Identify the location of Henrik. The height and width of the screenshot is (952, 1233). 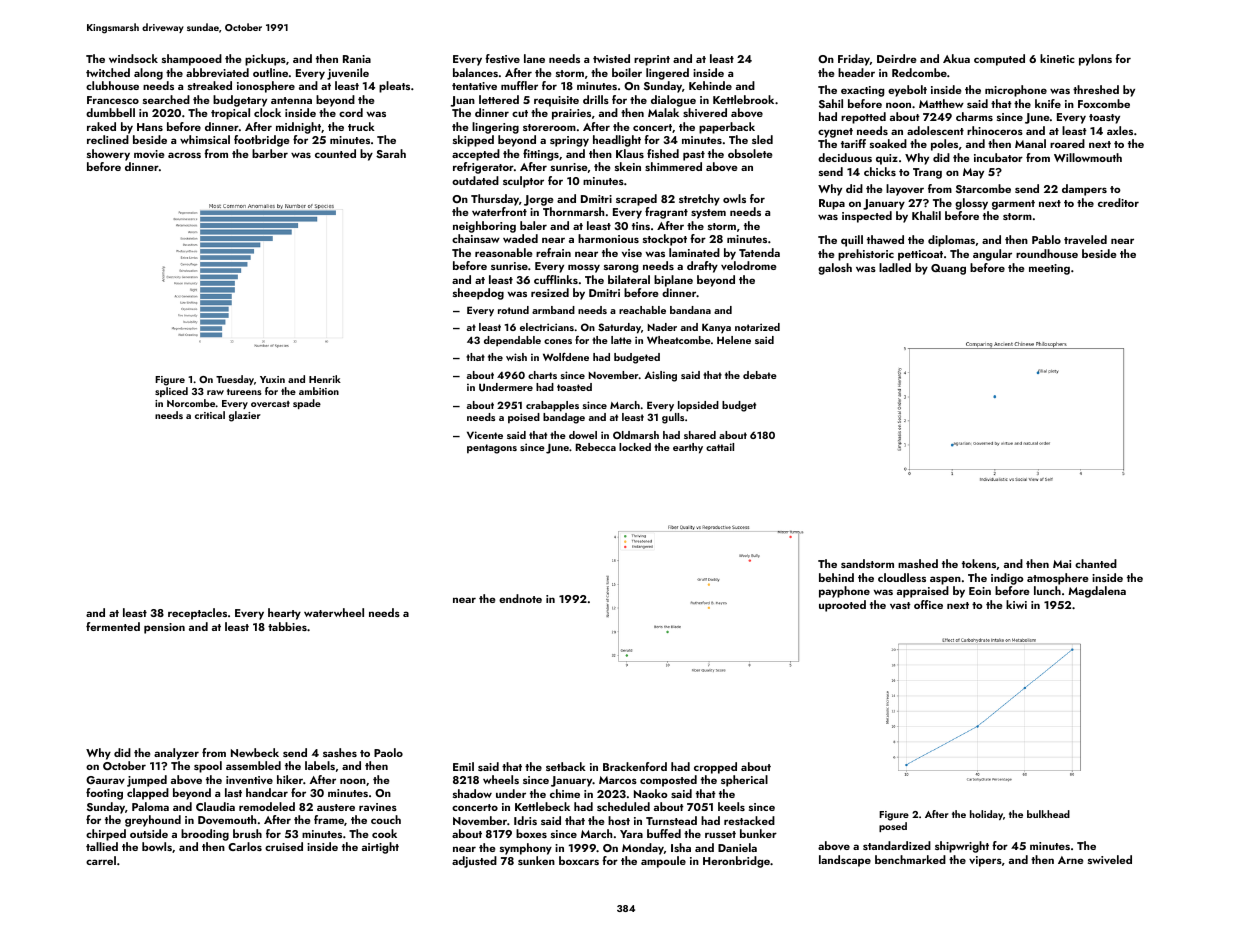
(325, 379).
